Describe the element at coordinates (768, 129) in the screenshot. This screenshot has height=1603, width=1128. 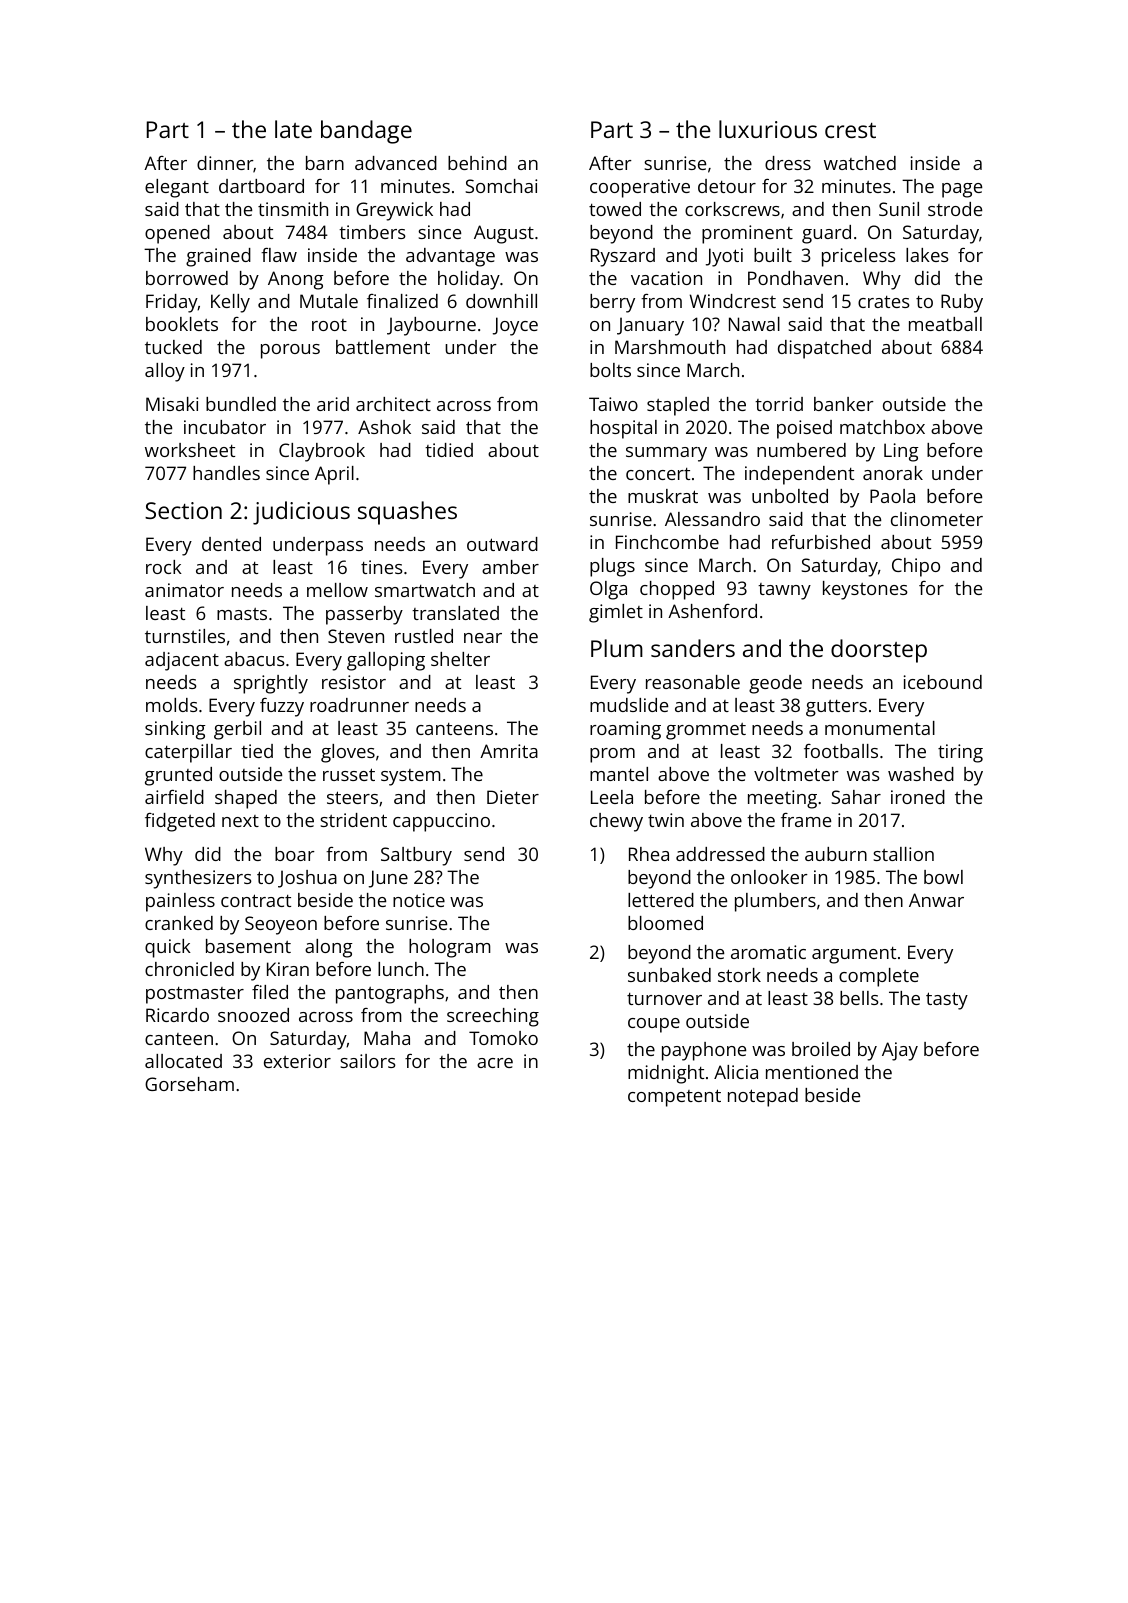
I see `luxurious` at that location.
